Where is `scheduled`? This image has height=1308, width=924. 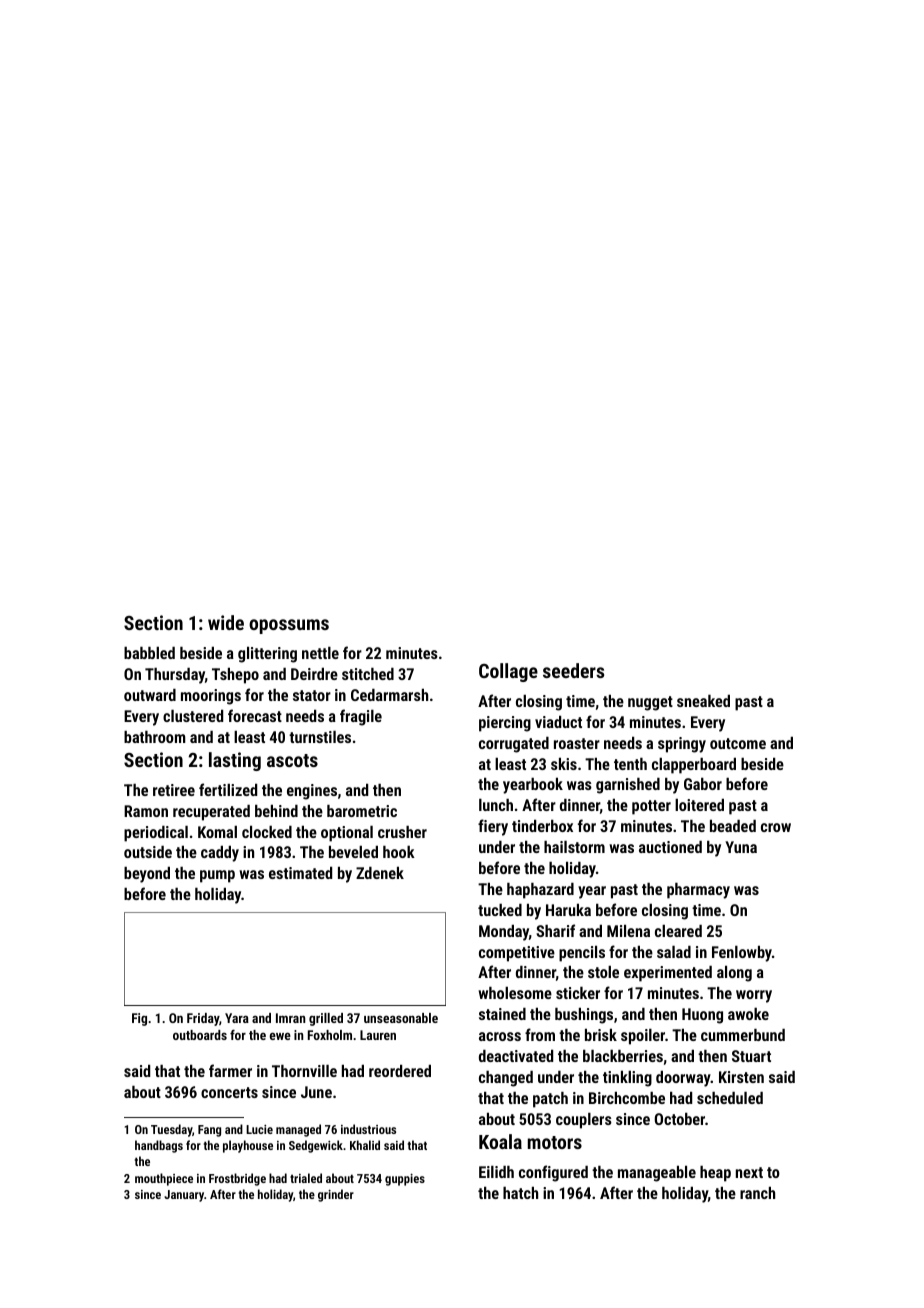
scheduled is located at coordinates (730, 1098).
